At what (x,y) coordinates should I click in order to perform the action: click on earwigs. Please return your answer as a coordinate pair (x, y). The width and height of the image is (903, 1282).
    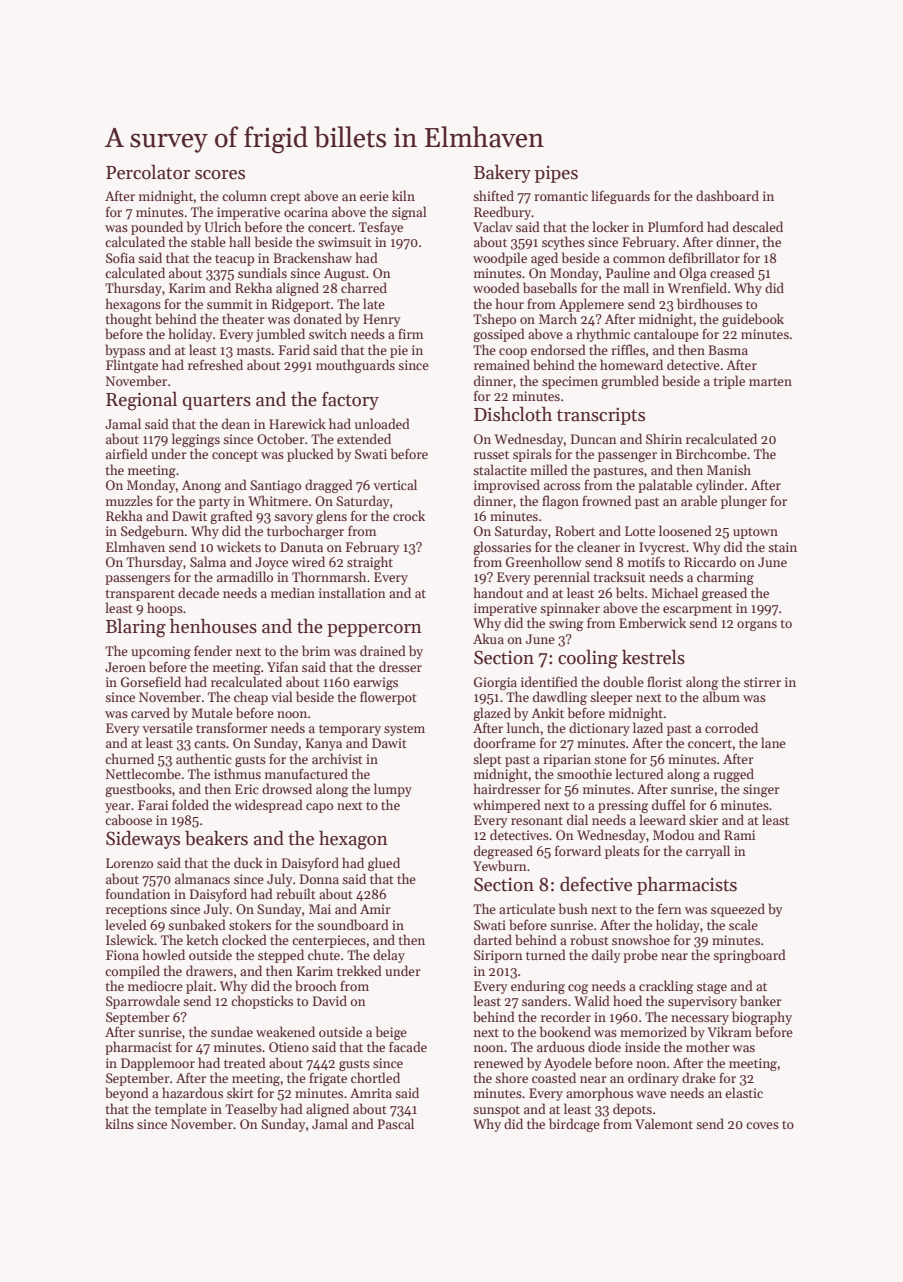
    Looking at the image, I should click on (375, 683).
